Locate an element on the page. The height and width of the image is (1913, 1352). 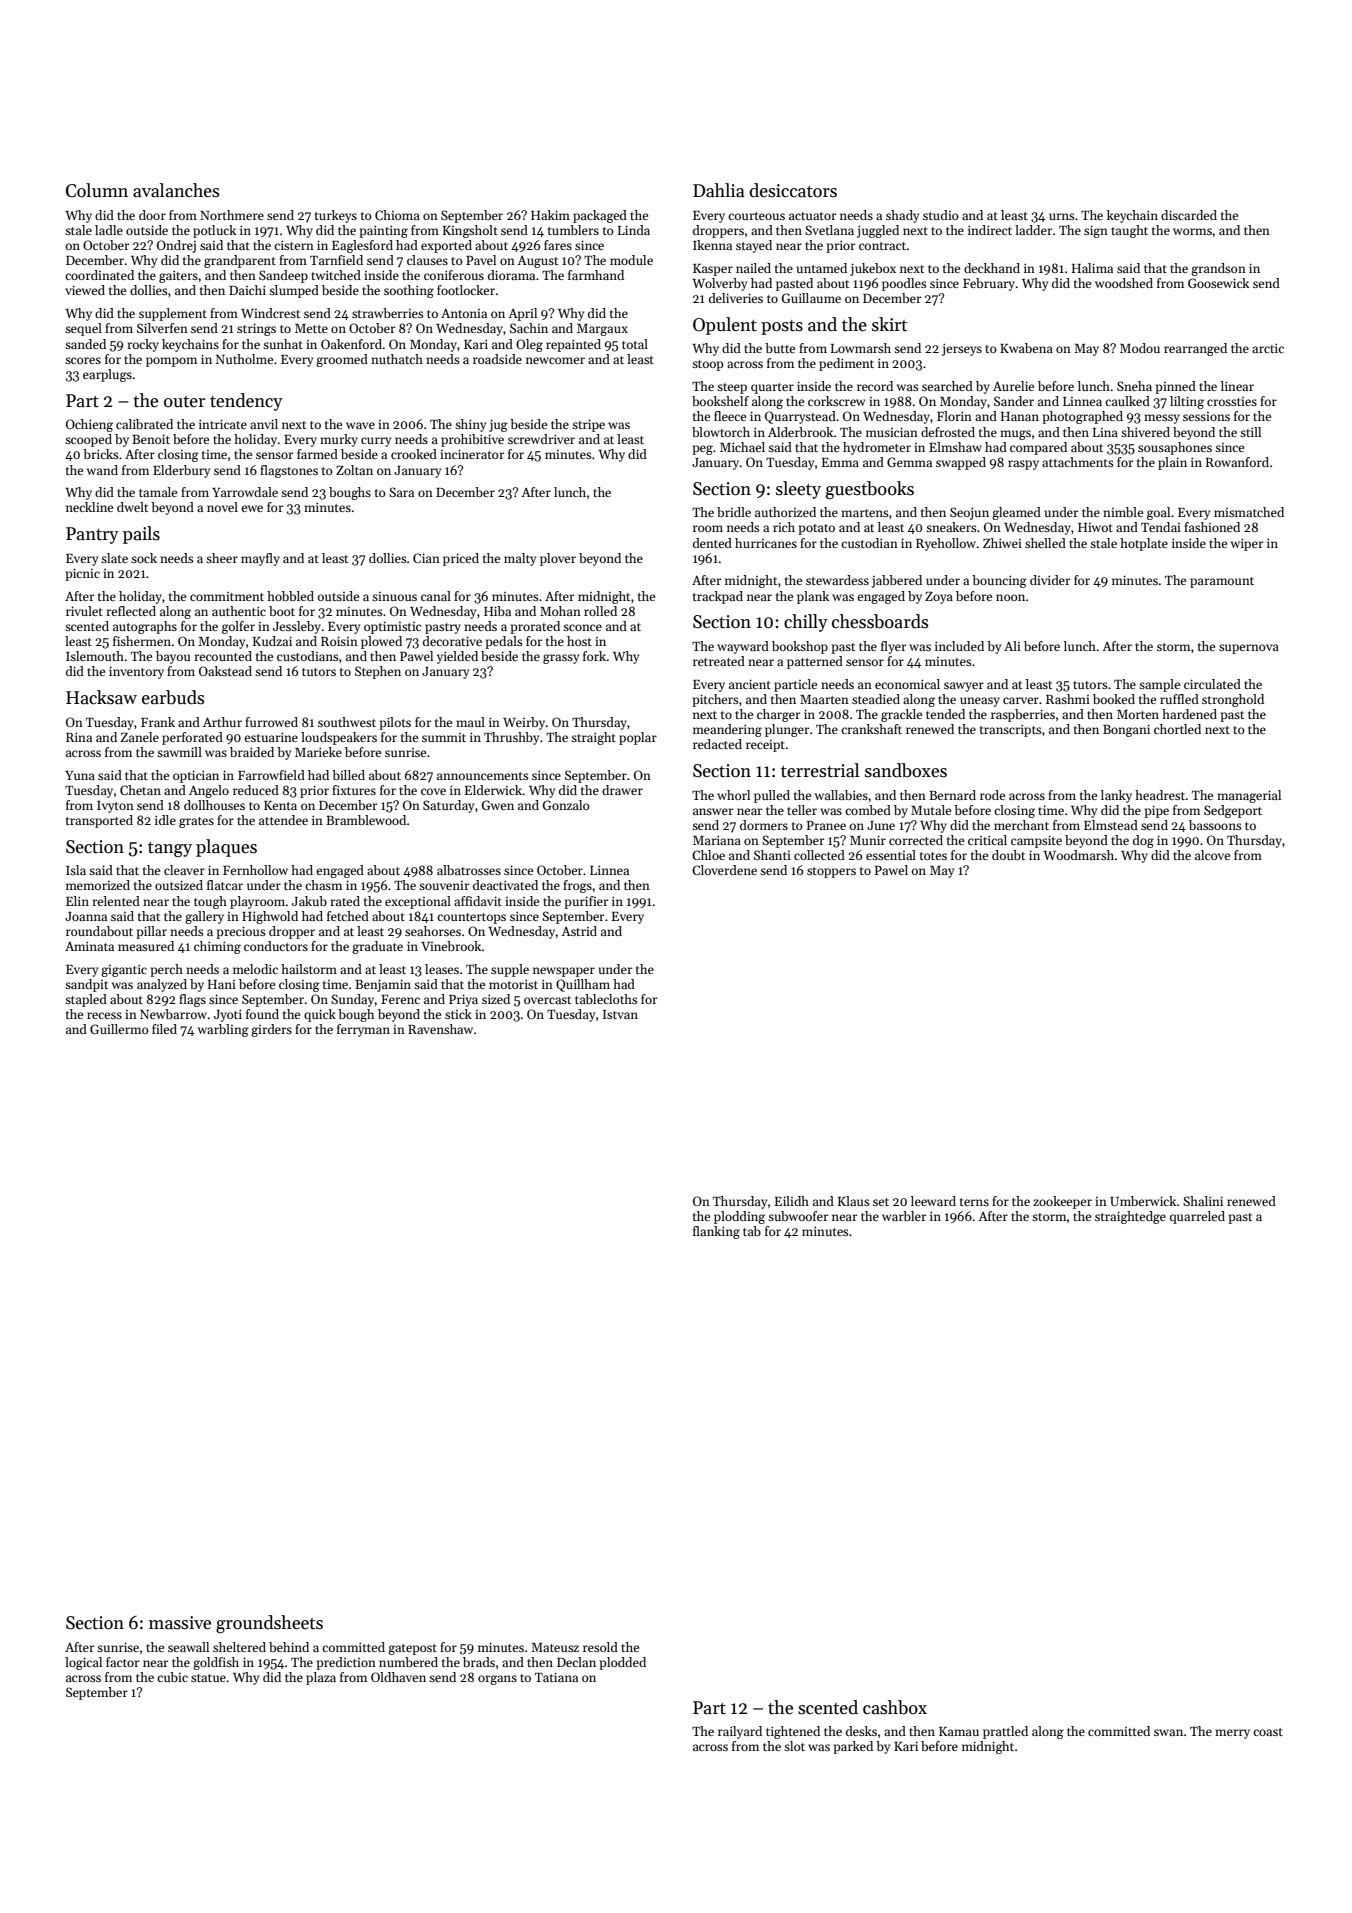
Mateusz is located at coordinates (555, 1647).
